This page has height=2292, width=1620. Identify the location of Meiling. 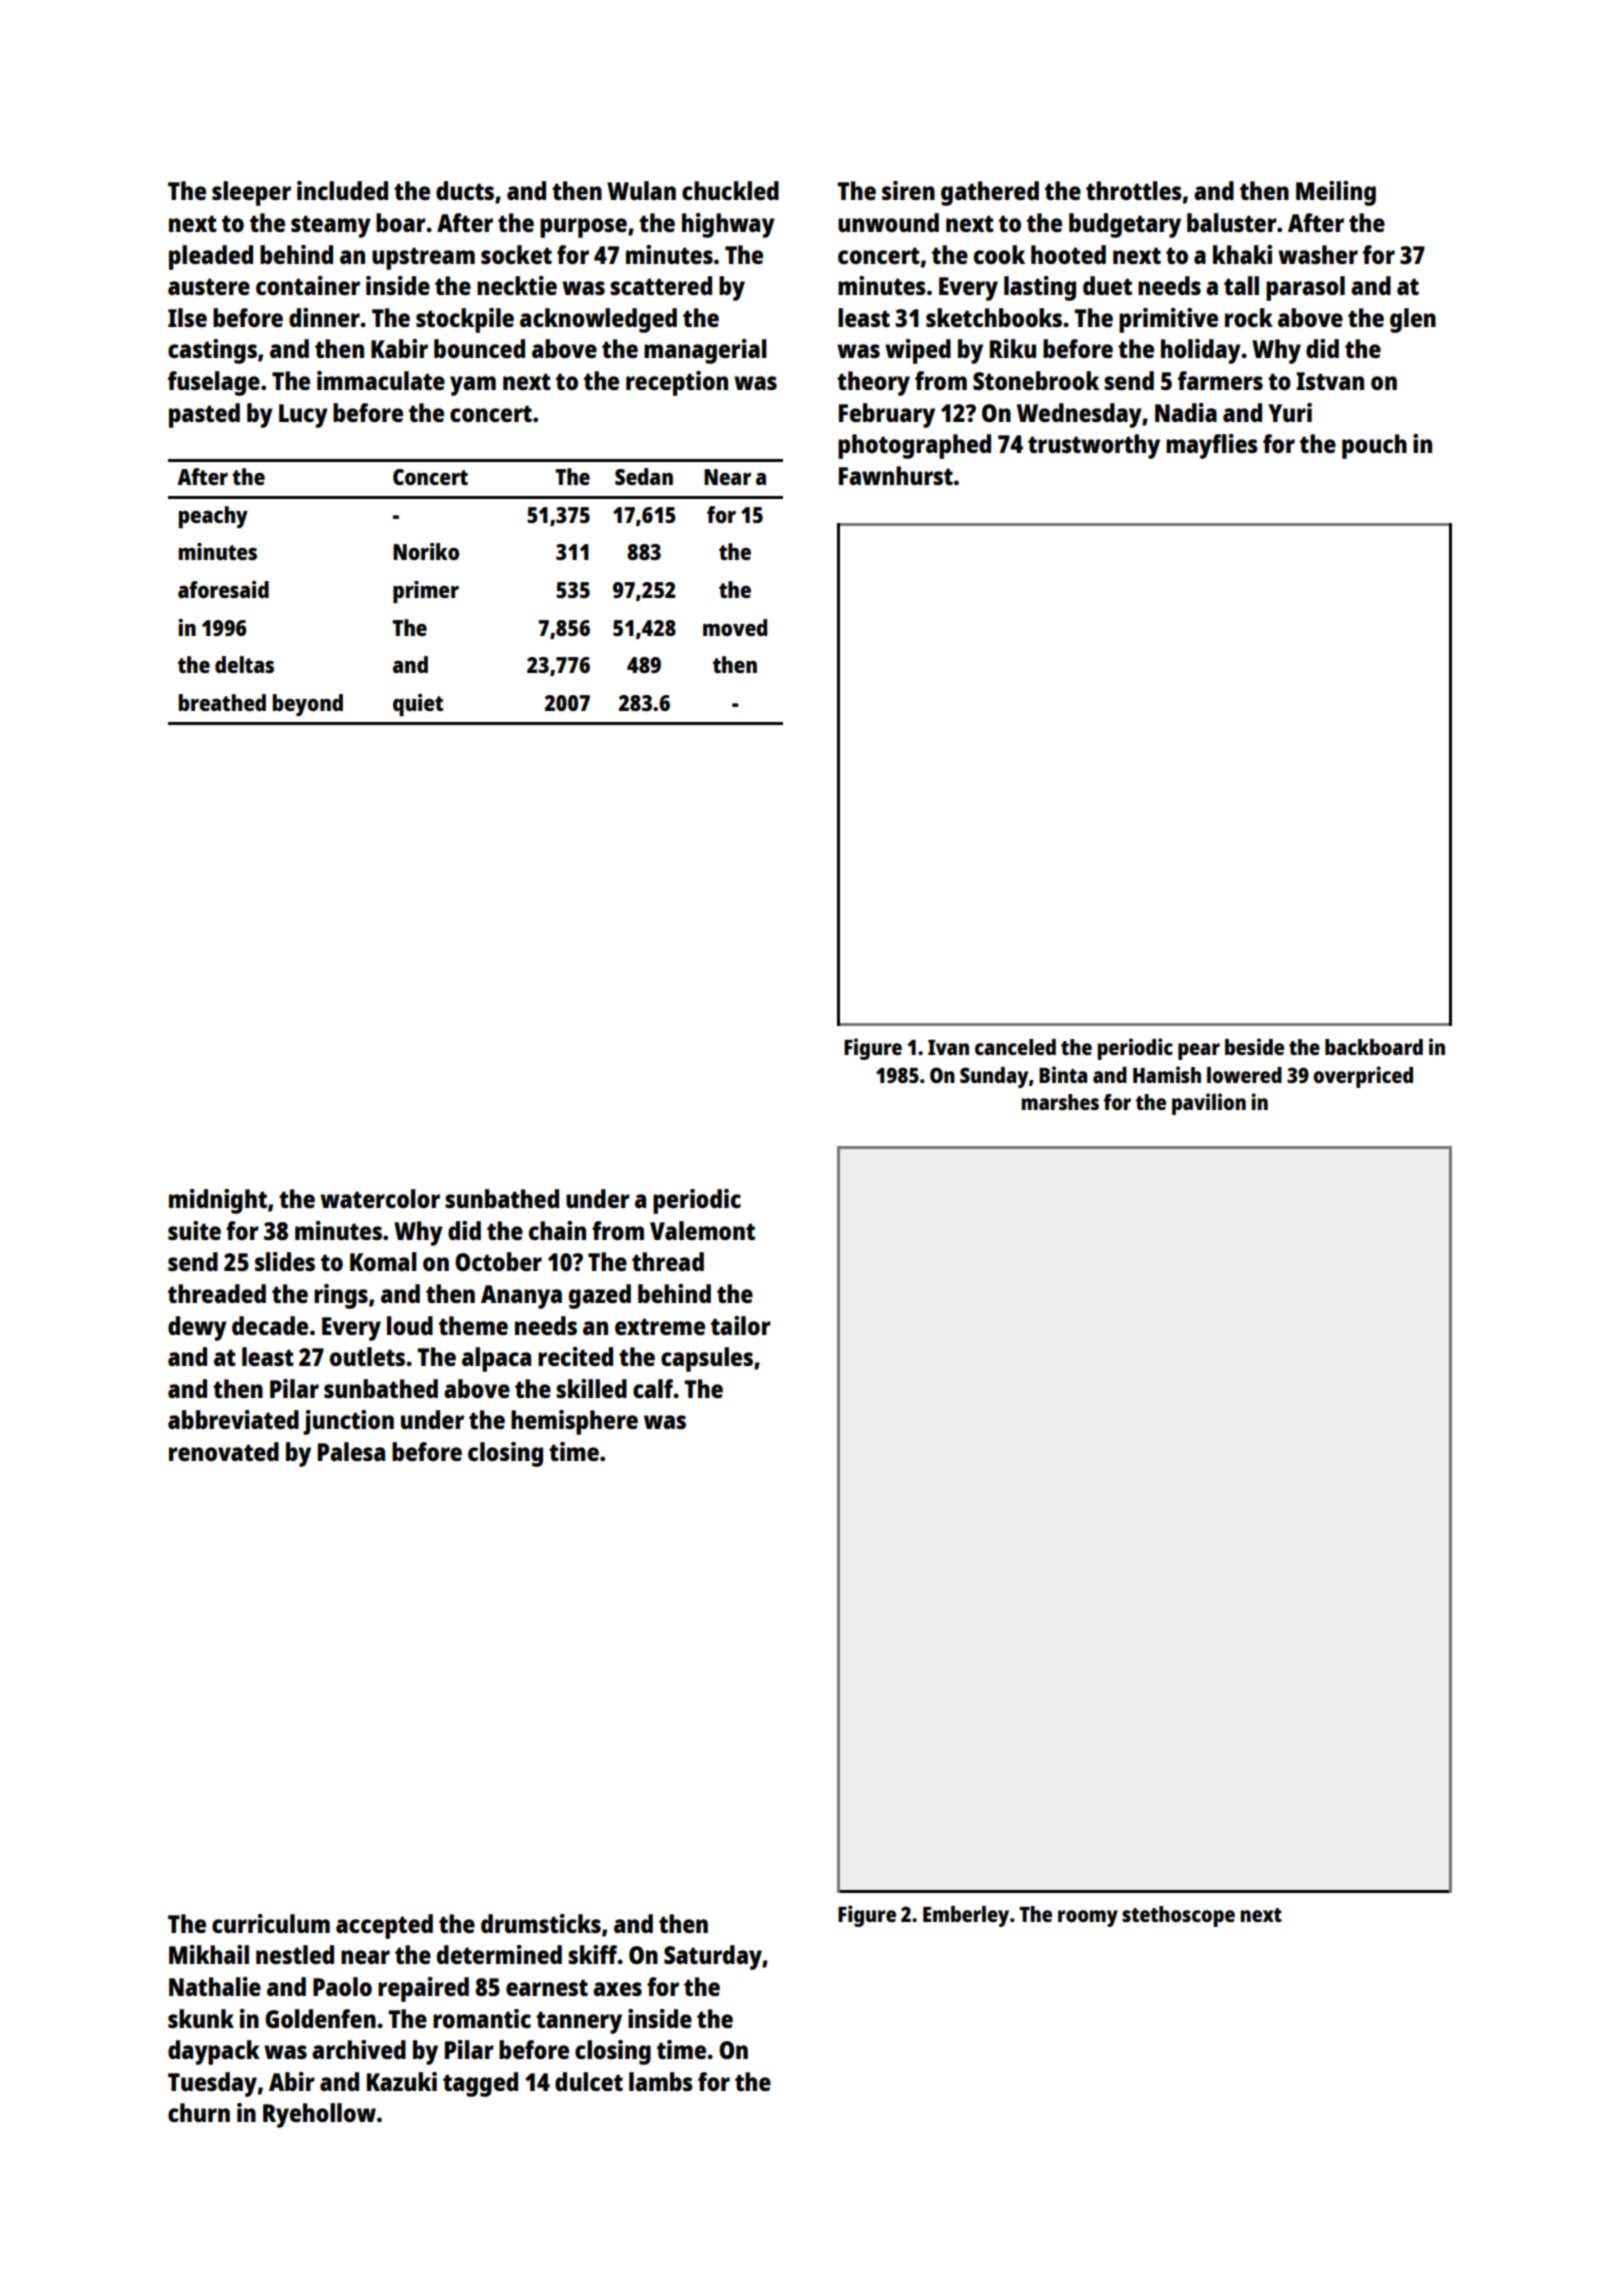
(1336, 193).
